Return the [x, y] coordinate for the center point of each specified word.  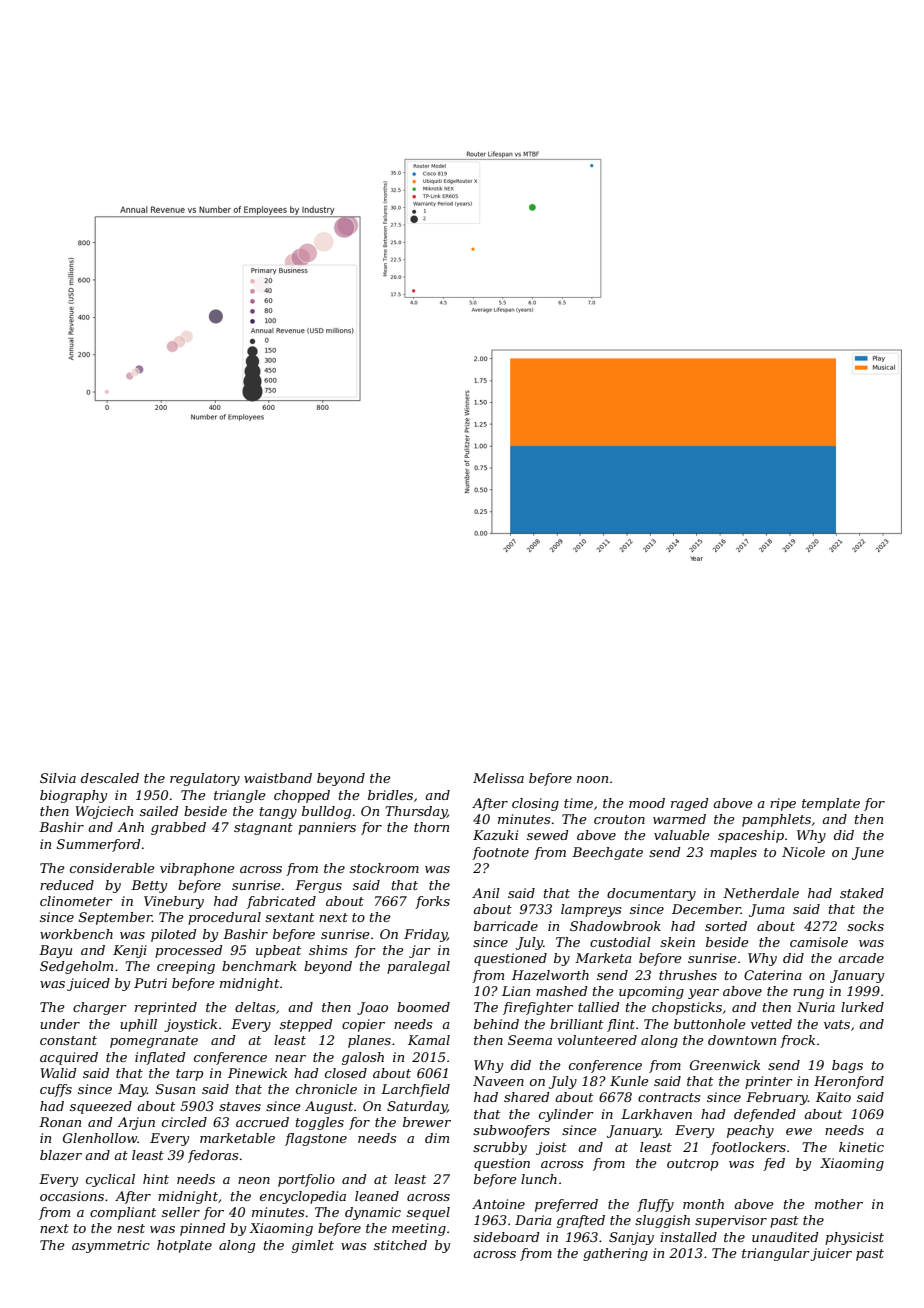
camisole [819, 942]
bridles [390, 795]
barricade [506, 926]
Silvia [58, 778]
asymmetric [111, 1246]
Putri [150, 983]
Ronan [60, 1122]
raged [690, 804]
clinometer [76, 901]
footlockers [748, 1148]
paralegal [418, 967]
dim [437, 1138]
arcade [861, 958]
